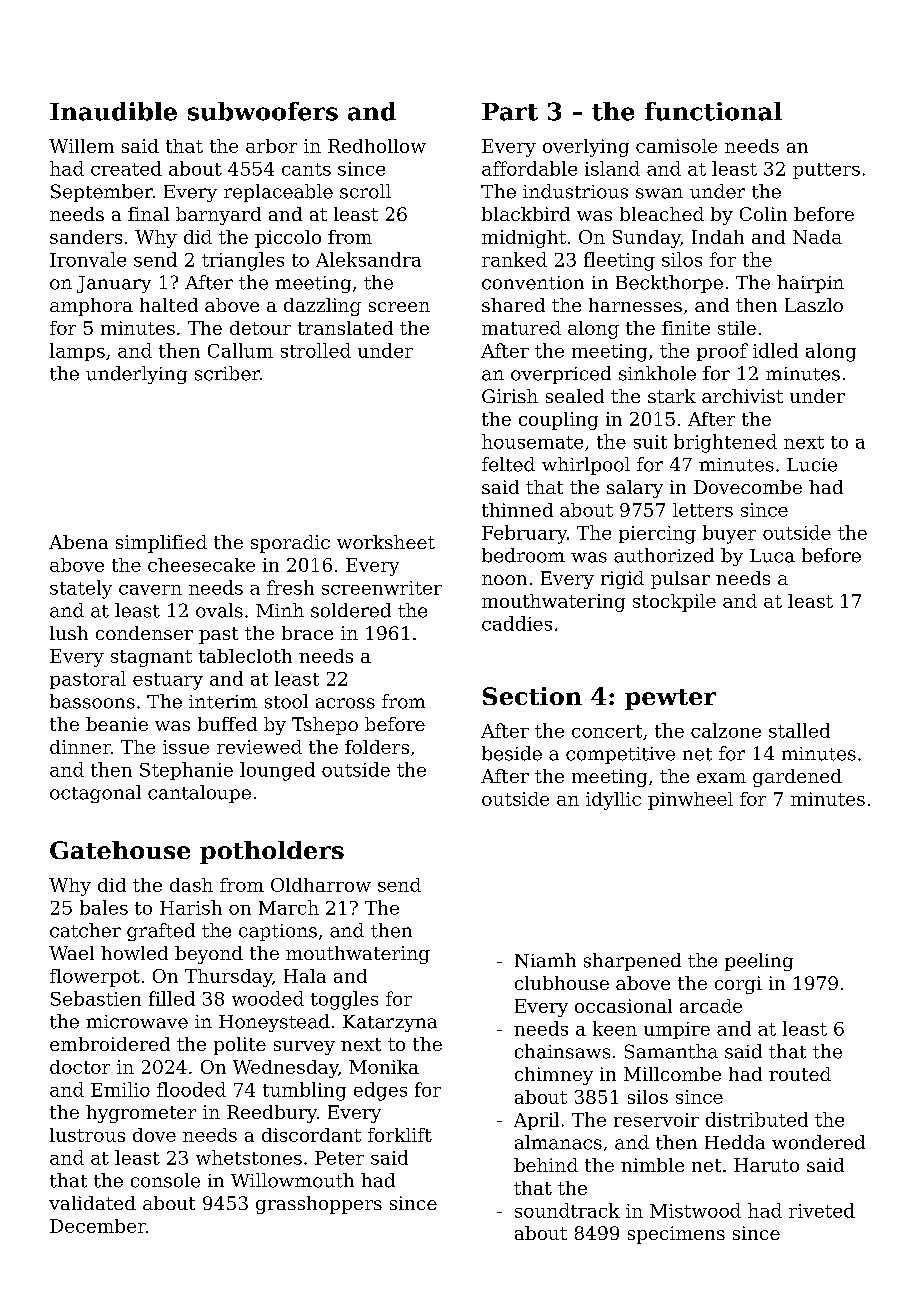 The width and height of the screenshot is (924, 1308). What do you see at coordinates (113, 111) in the screenshot?
I see `Inaudible` at bounding box center [113, 111].
